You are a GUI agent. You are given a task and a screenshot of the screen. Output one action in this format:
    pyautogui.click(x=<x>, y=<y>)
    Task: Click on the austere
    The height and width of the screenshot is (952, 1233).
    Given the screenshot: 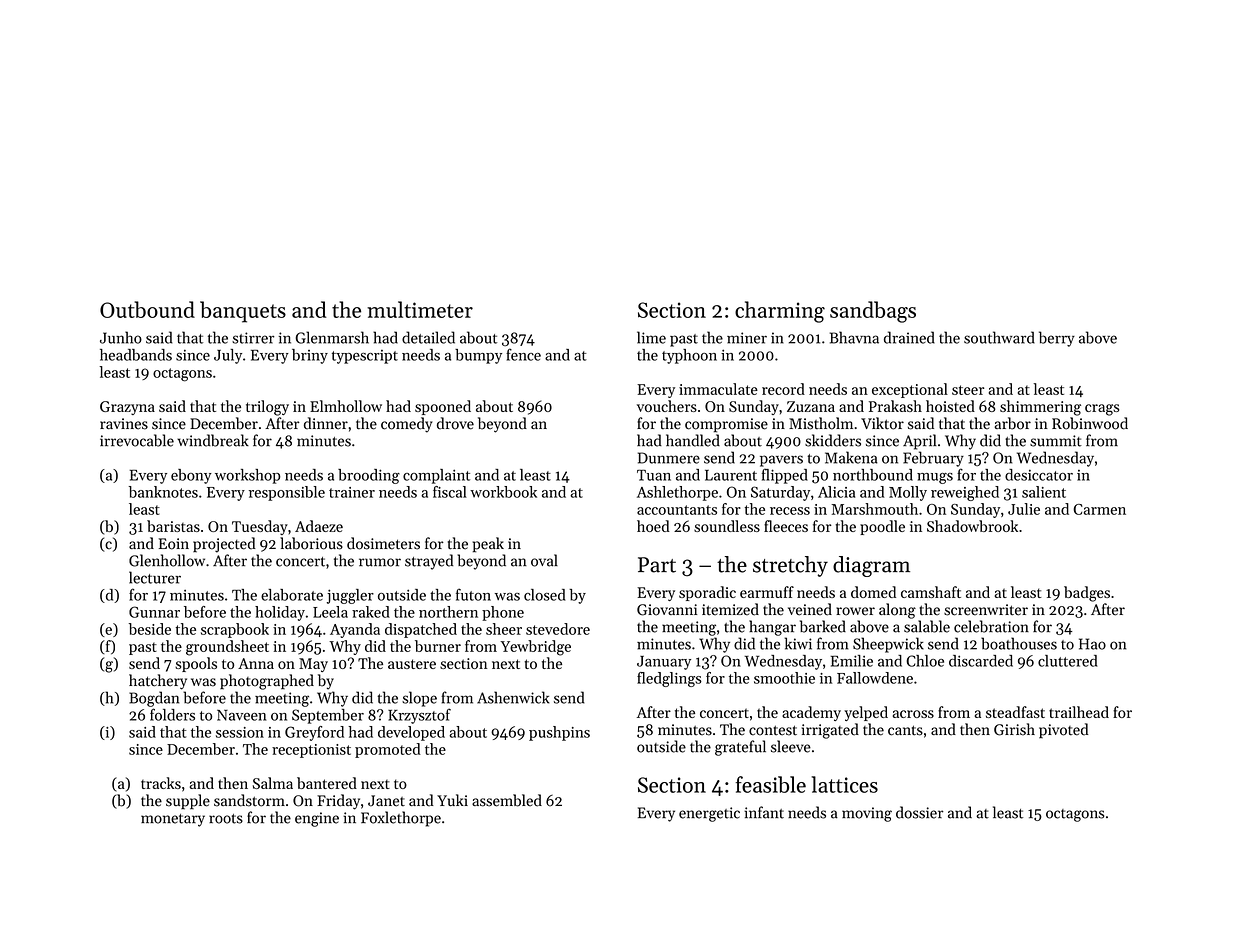 What is the action you would take?
    pyautogui.click(x=412, y=664)
